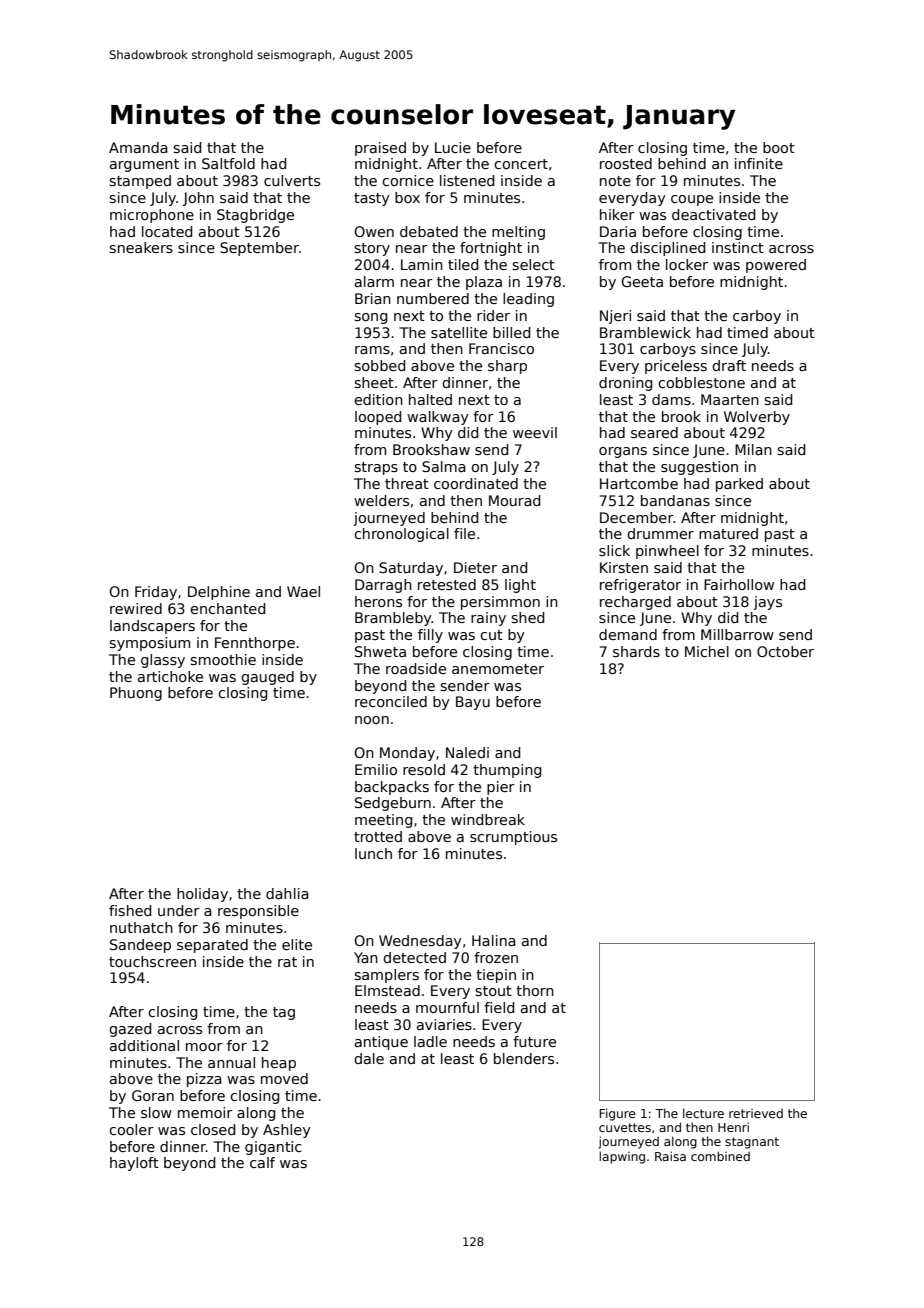  What do you see at coordinates (707, 651) in the screenshot?
I see `Michel` at bounding box center [707, 651].
